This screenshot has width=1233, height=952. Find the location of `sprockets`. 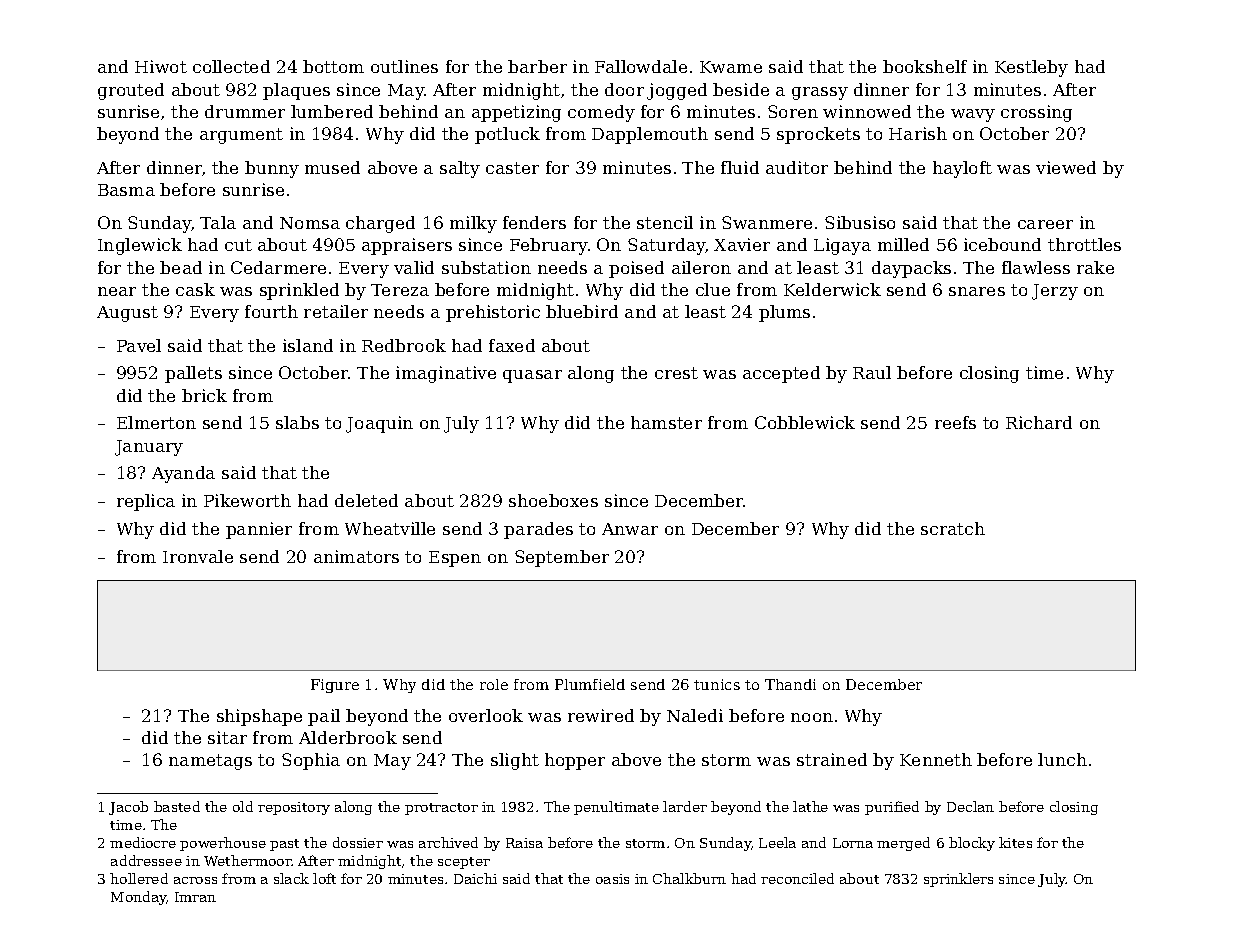

sprockets is located at coordinates (818, 135).
